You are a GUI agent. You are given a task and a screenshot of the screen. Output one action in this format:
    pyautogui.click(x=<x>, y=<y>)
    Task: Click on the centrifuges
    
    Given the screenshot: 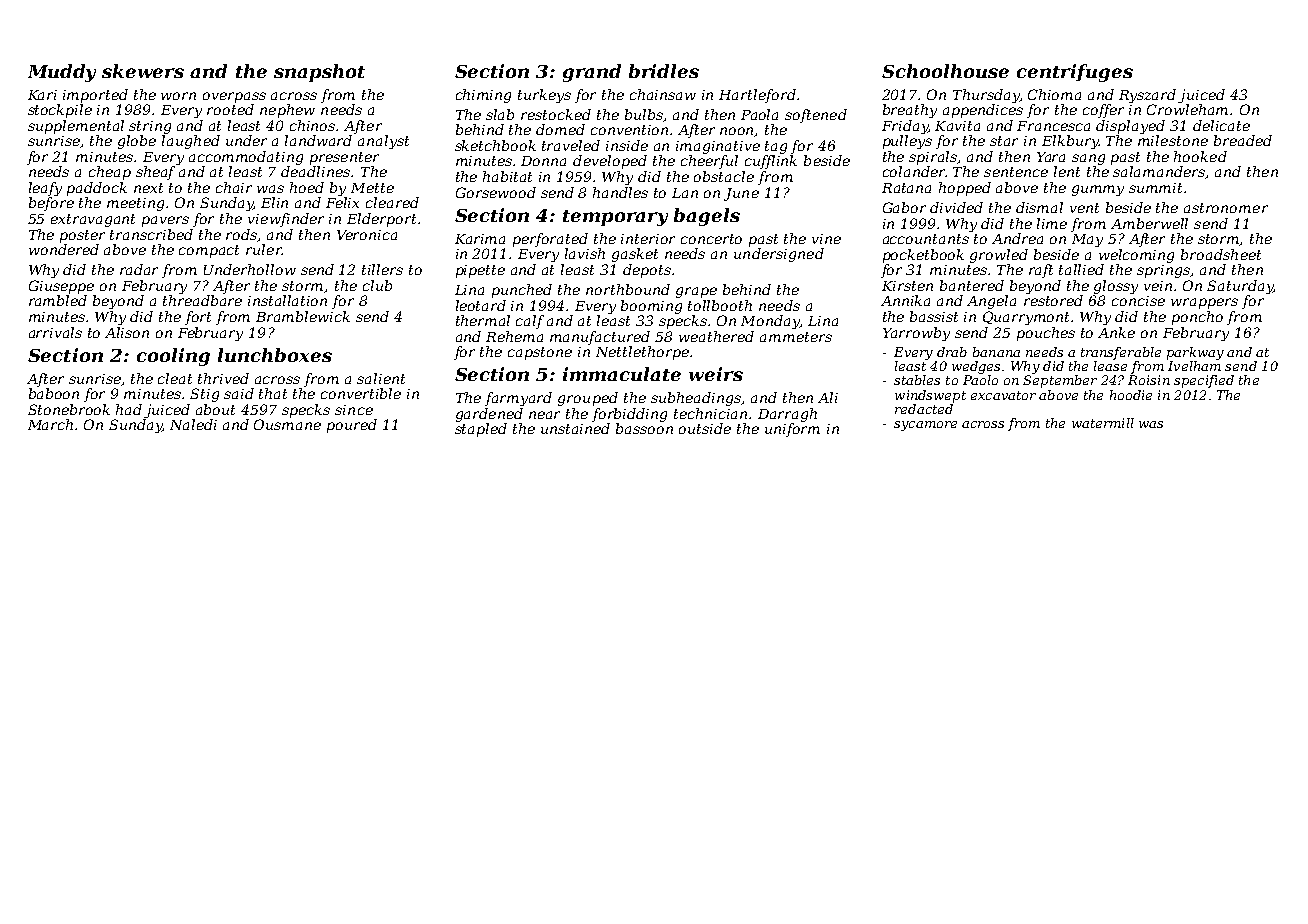 What is the action you would take?
    pyautogui.click(x=1075, y=73)
